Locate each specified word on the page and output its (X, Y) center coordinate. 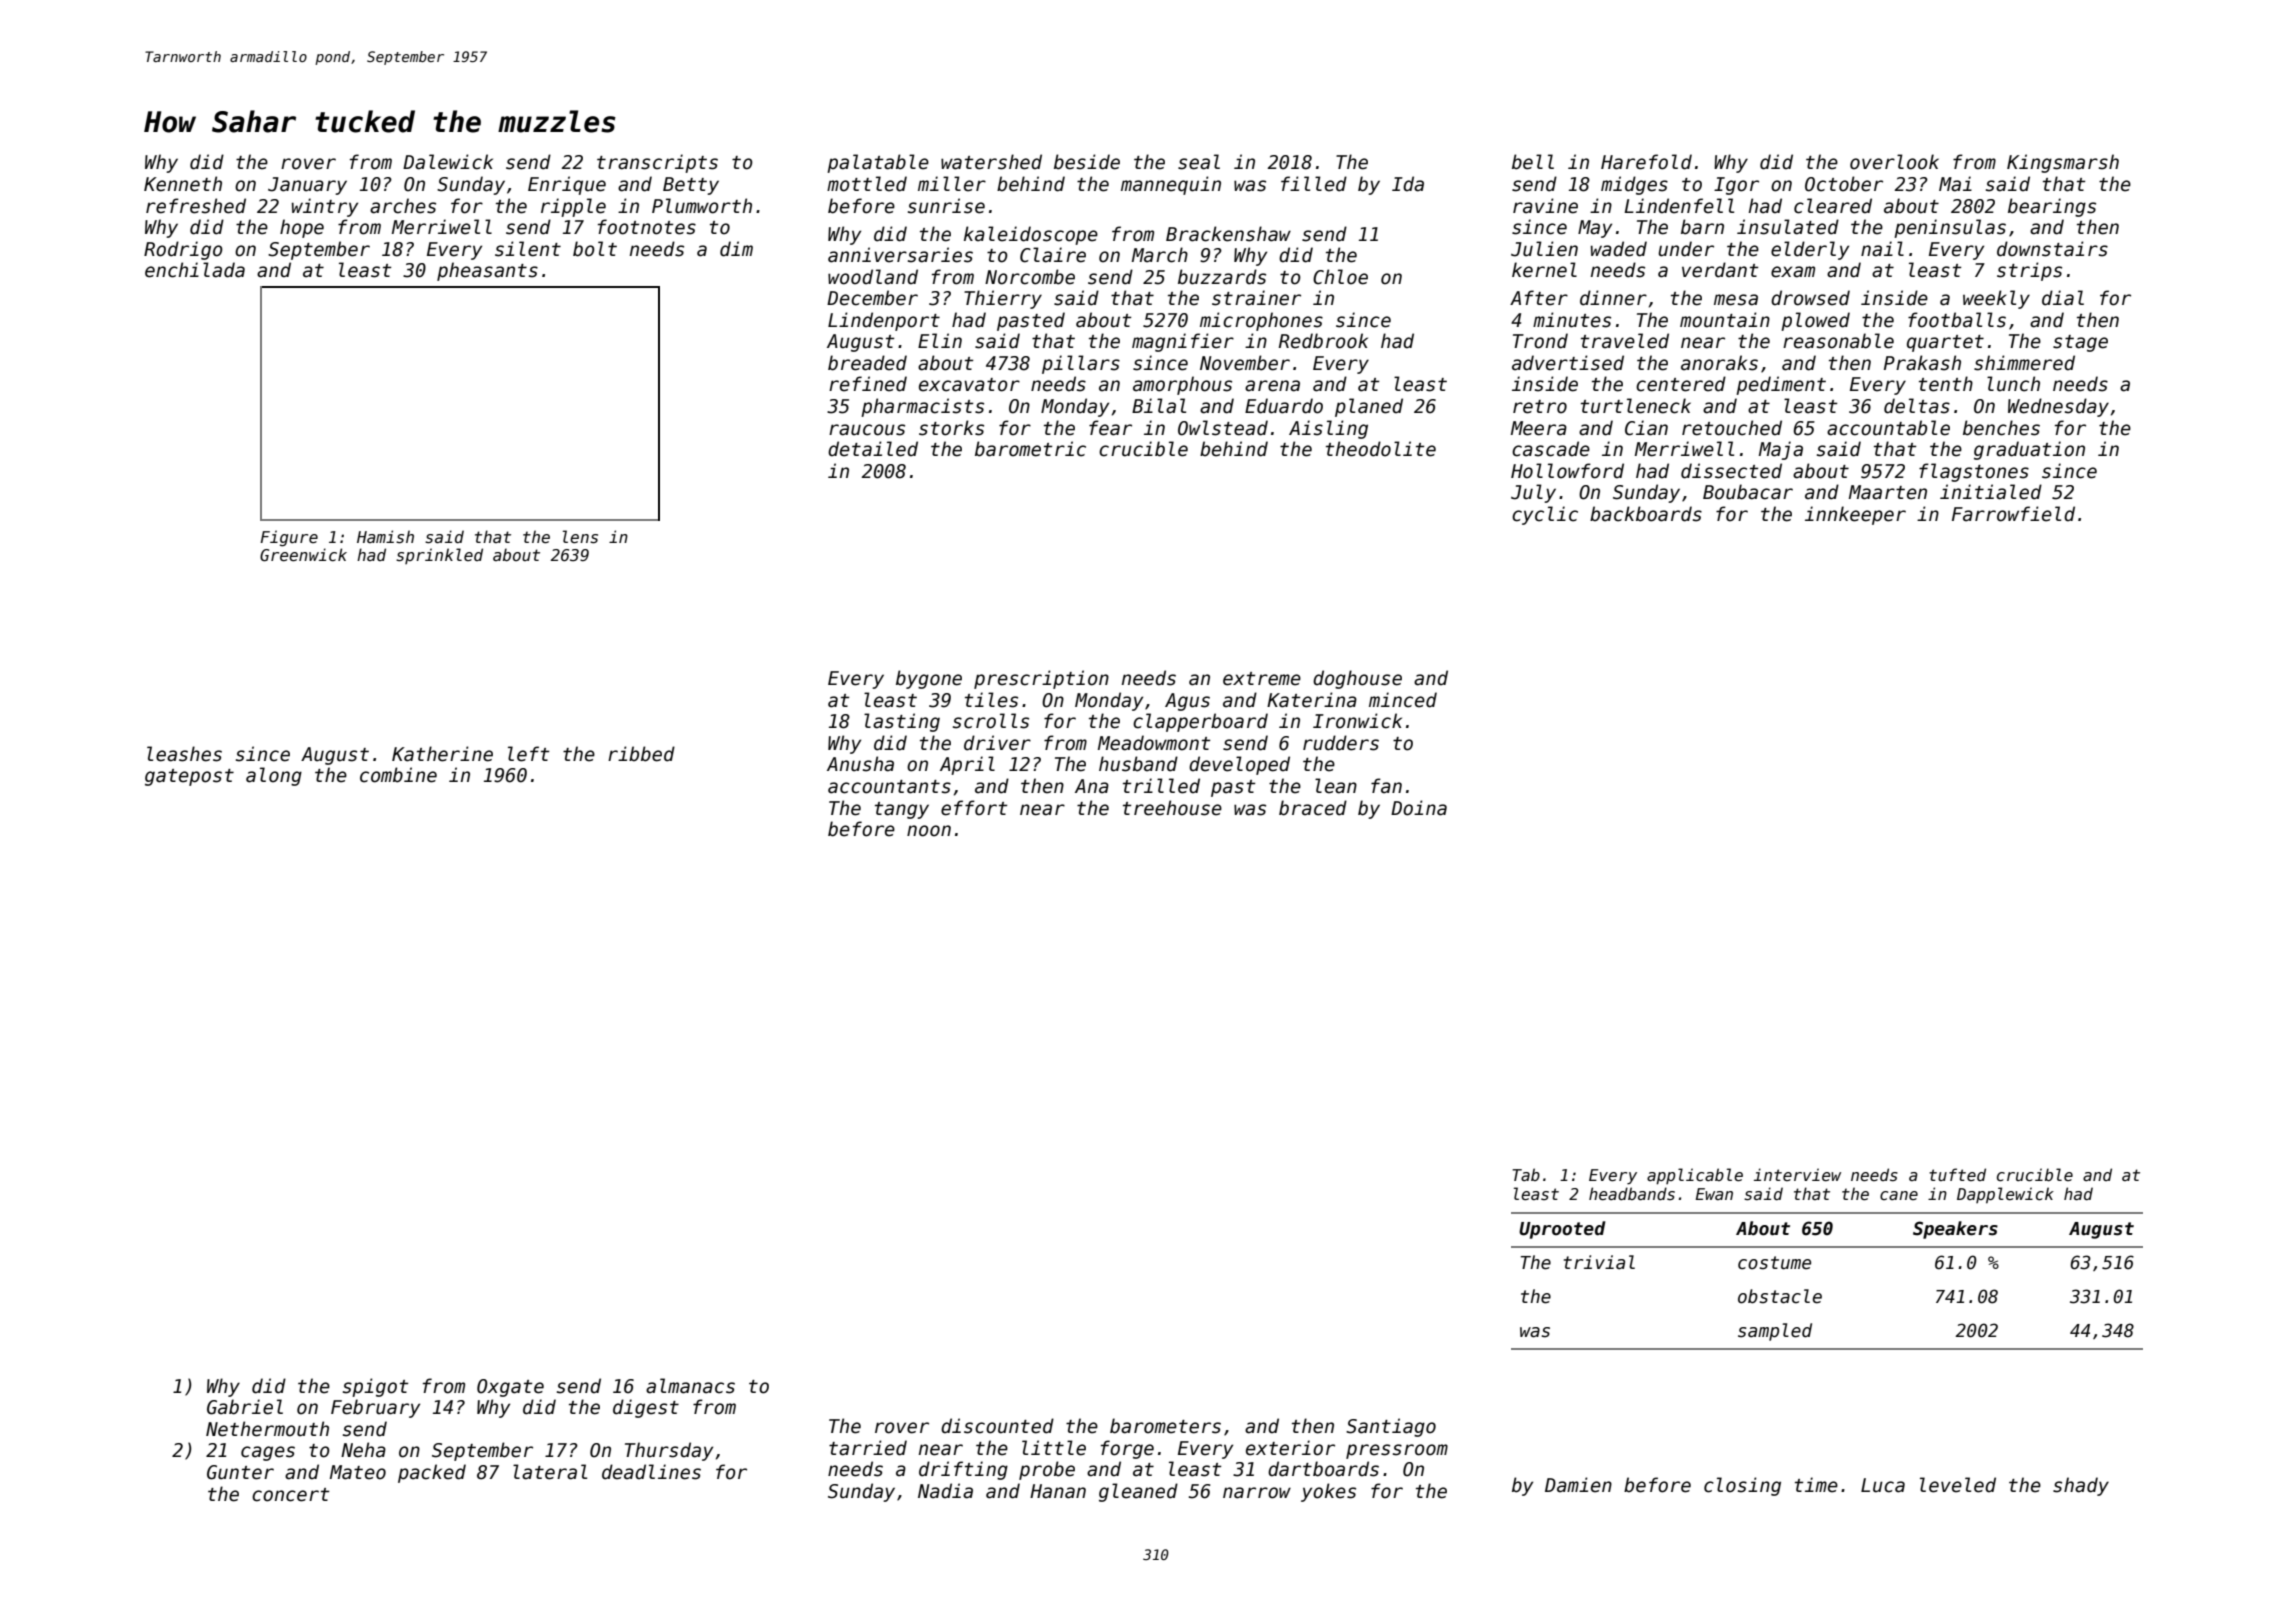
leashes (184, 754)
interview (1797, 1175)
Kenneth (183, 184)
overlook (1894, 162)
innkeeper (1855, 515)
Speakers (1955, 1230)
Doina (1419, 808)
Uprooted (1562, 1230)
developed (1239, 765)
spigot (375, 1387)
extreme (1262, 679)
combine (398, 775)
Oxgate (510, 1388)
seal (1199, 162)
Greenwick (303, 555)
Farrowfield (2013, 514)
